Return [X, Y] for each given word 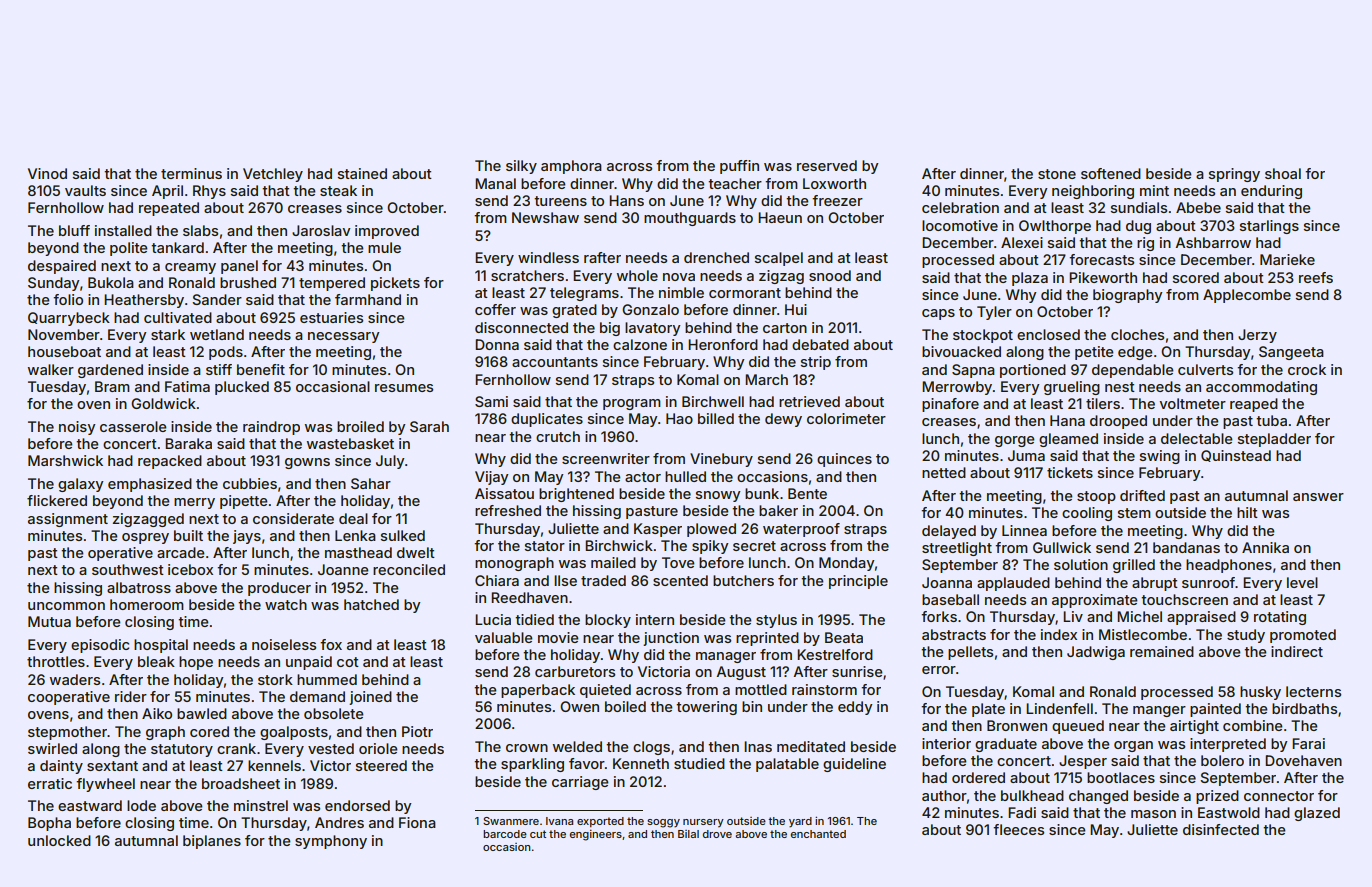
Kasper [658, 530]
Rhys [209, 192]
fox [331, 644]
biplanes [212, 842]
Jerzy [1257, 336]
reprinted [767, 639]
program [632, 404]
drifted [1142, 495]
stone [1057, 174]
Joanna [947, 582]
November [64, 334]
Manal [495, 183]
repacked [170, 462]
